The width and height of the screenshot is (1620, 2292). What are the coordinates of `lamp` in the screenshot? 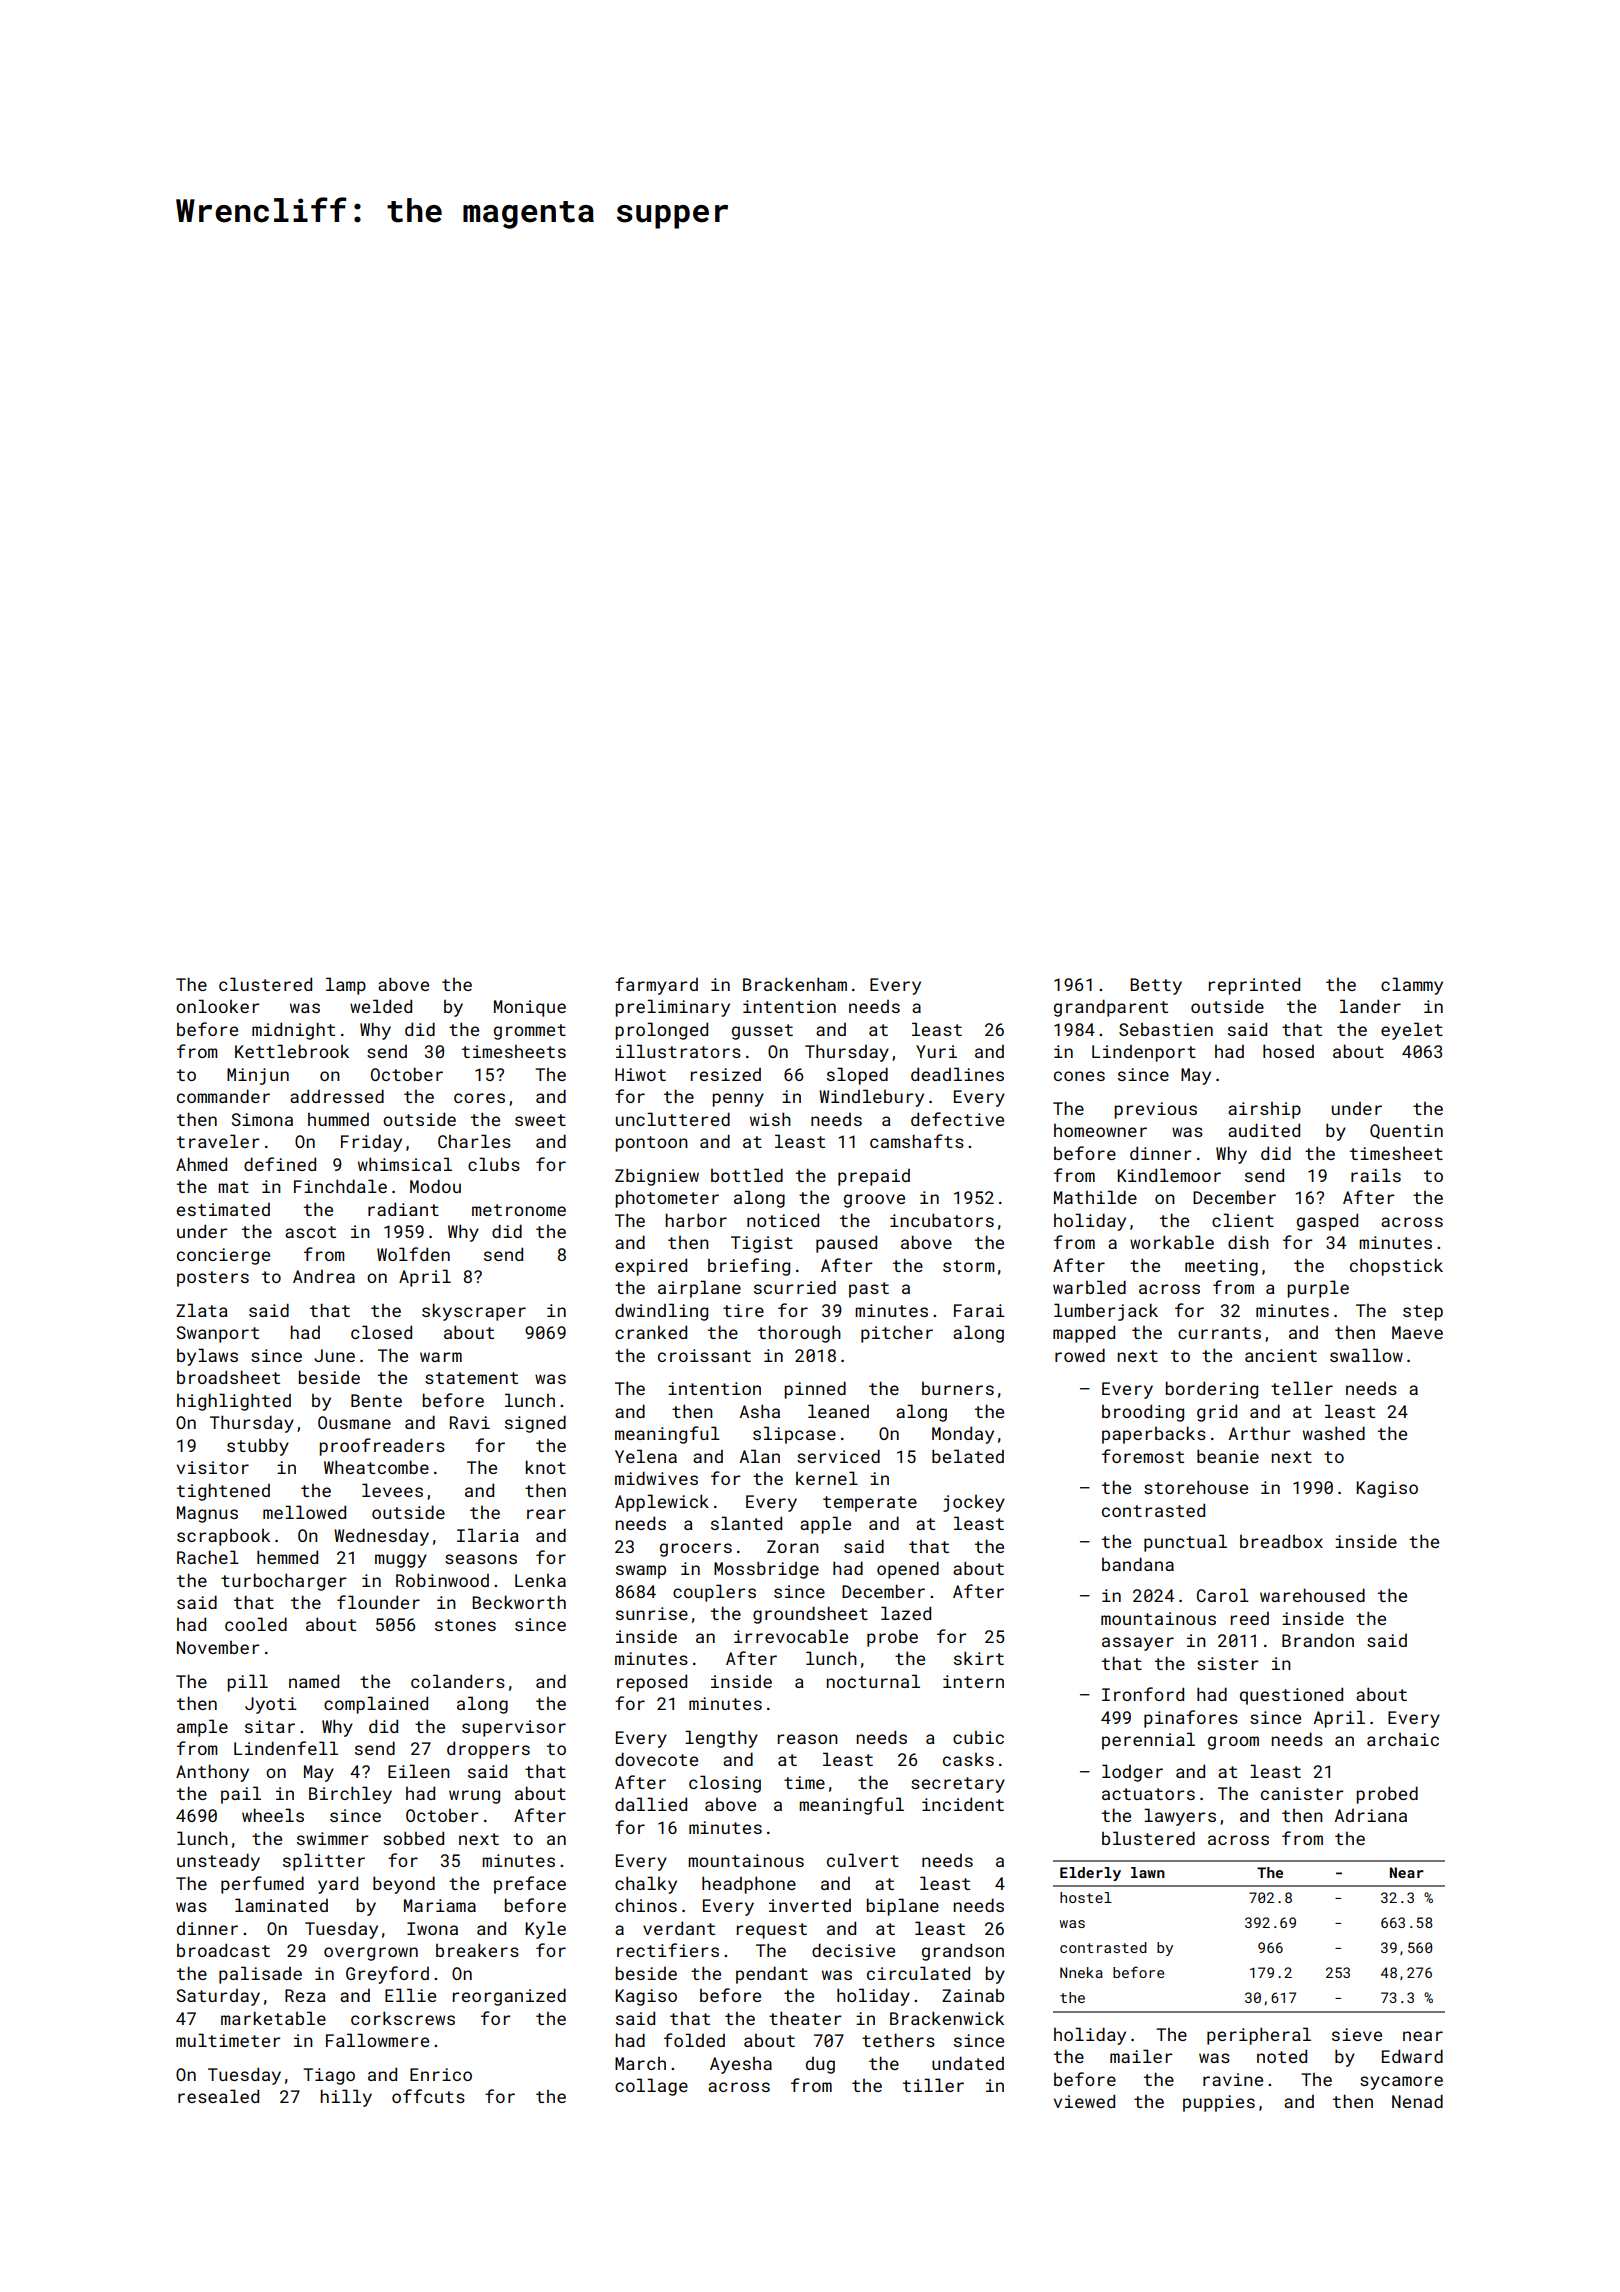 It's located at (346, 986).
